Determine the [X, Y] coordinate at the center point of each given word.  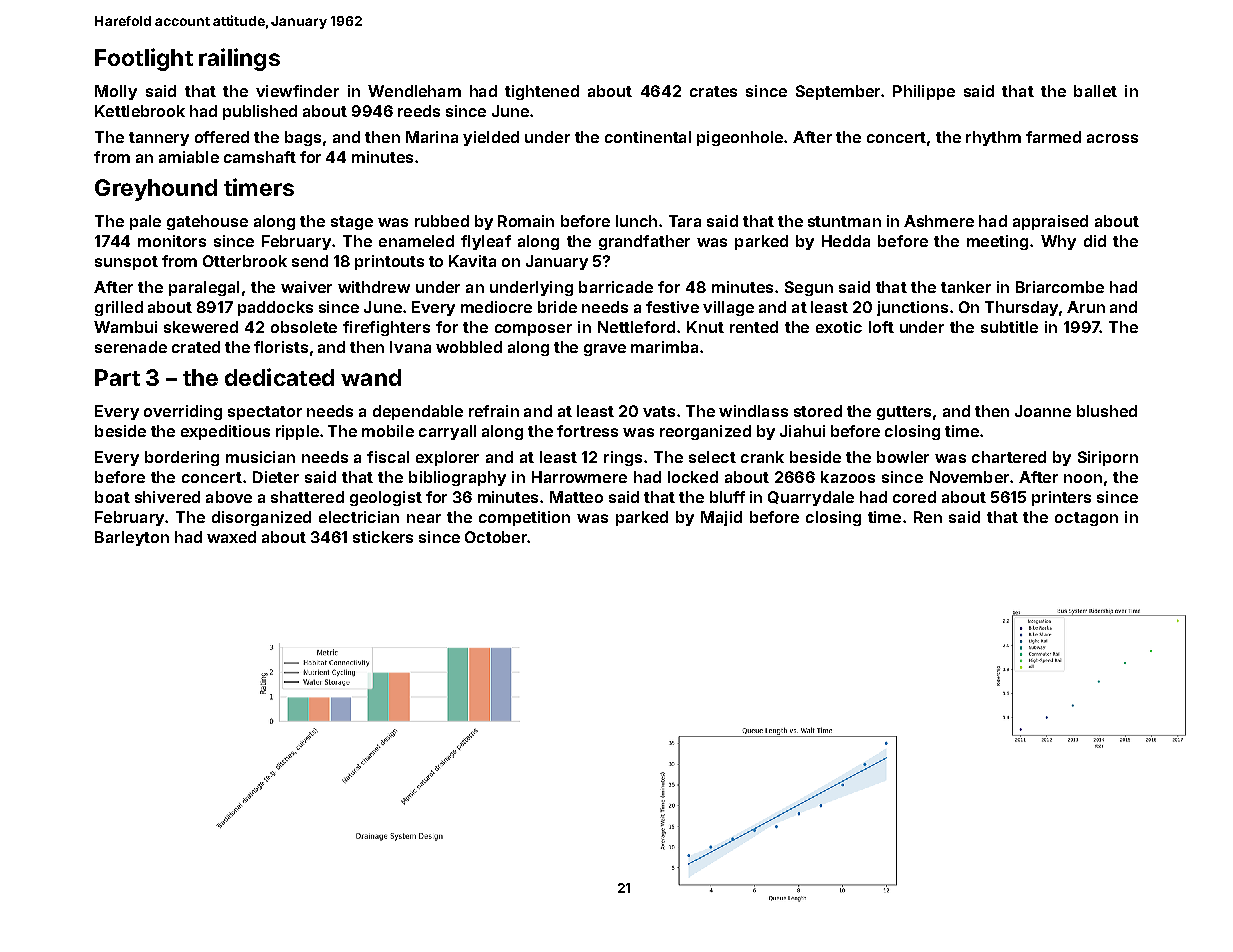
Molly [116, 92]
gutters [904, 413]
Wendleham [414, 91]
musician [260, 457]
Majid [721, 518]
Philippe [924, 92]
